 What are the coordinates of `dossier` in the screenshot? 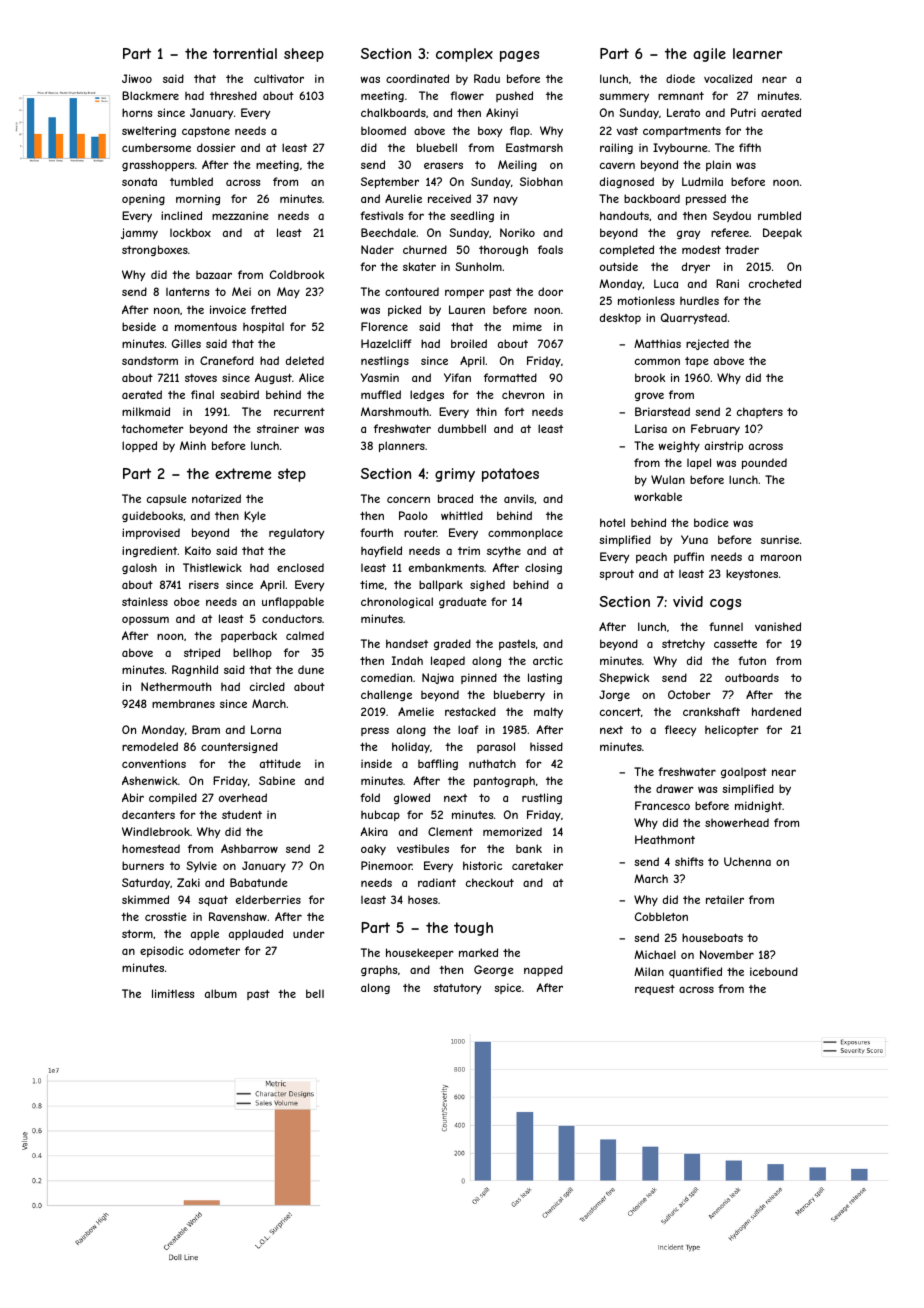 It's located at (216, 147).
